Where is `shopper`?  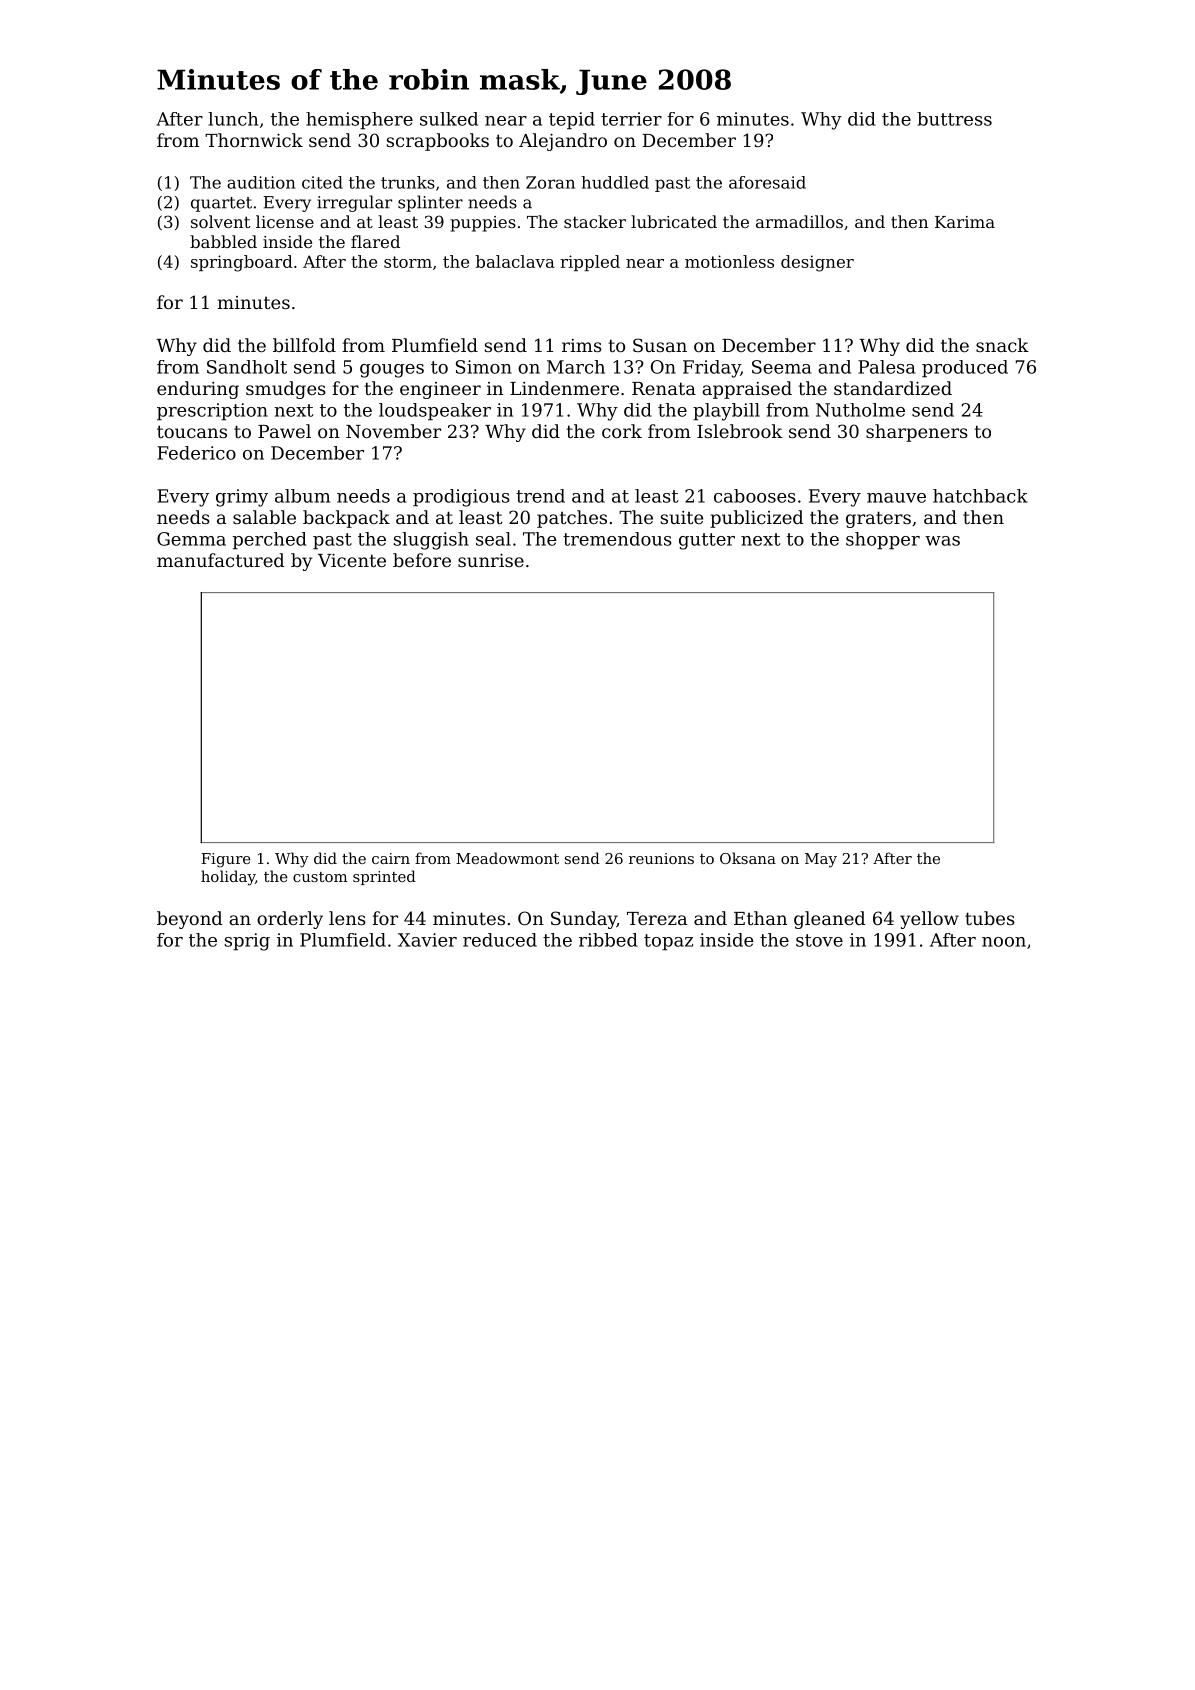
shopper is located at coordinates (883, 541).
